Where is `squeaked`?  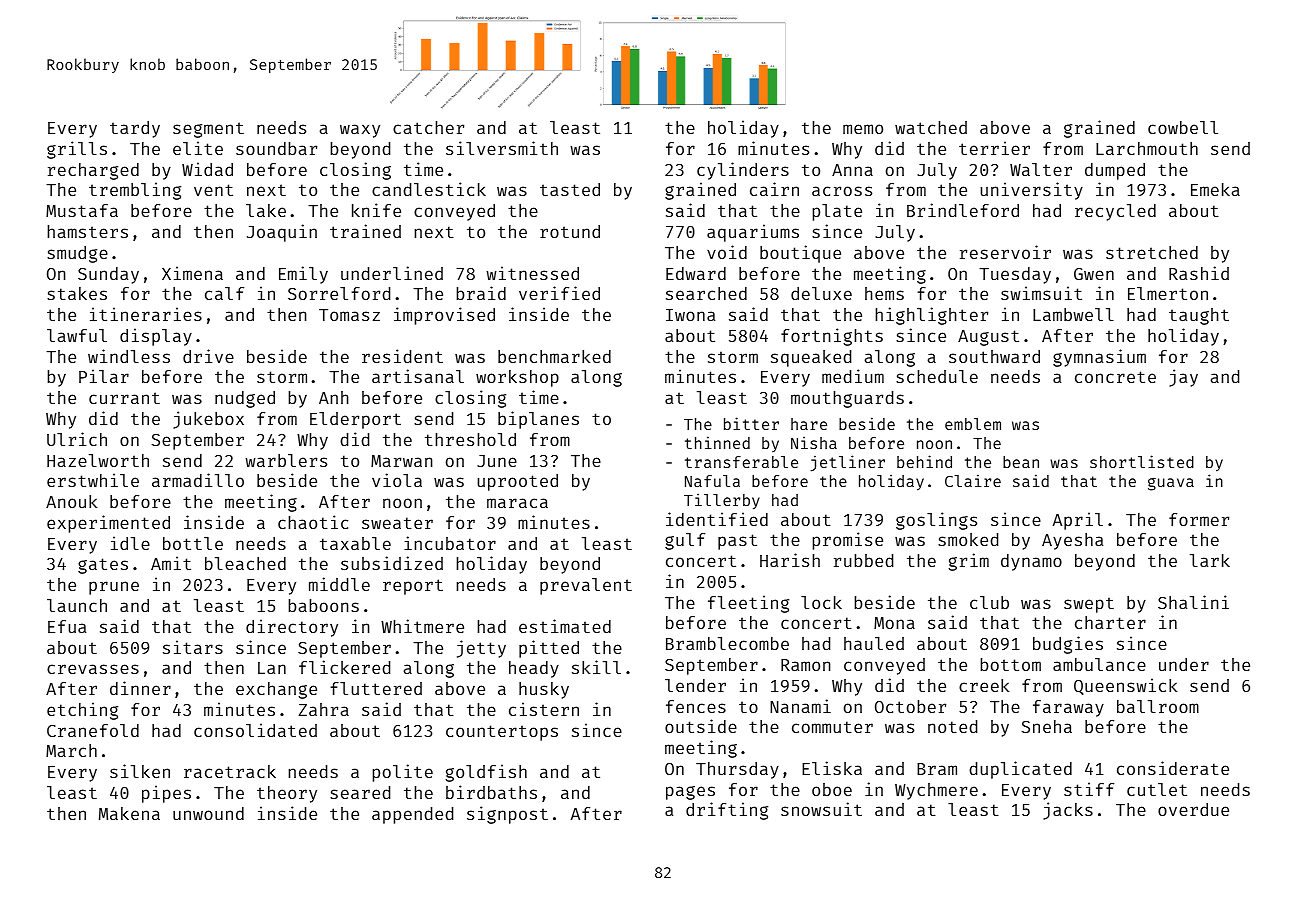
squeaked is located at coordinates (811, 358).
